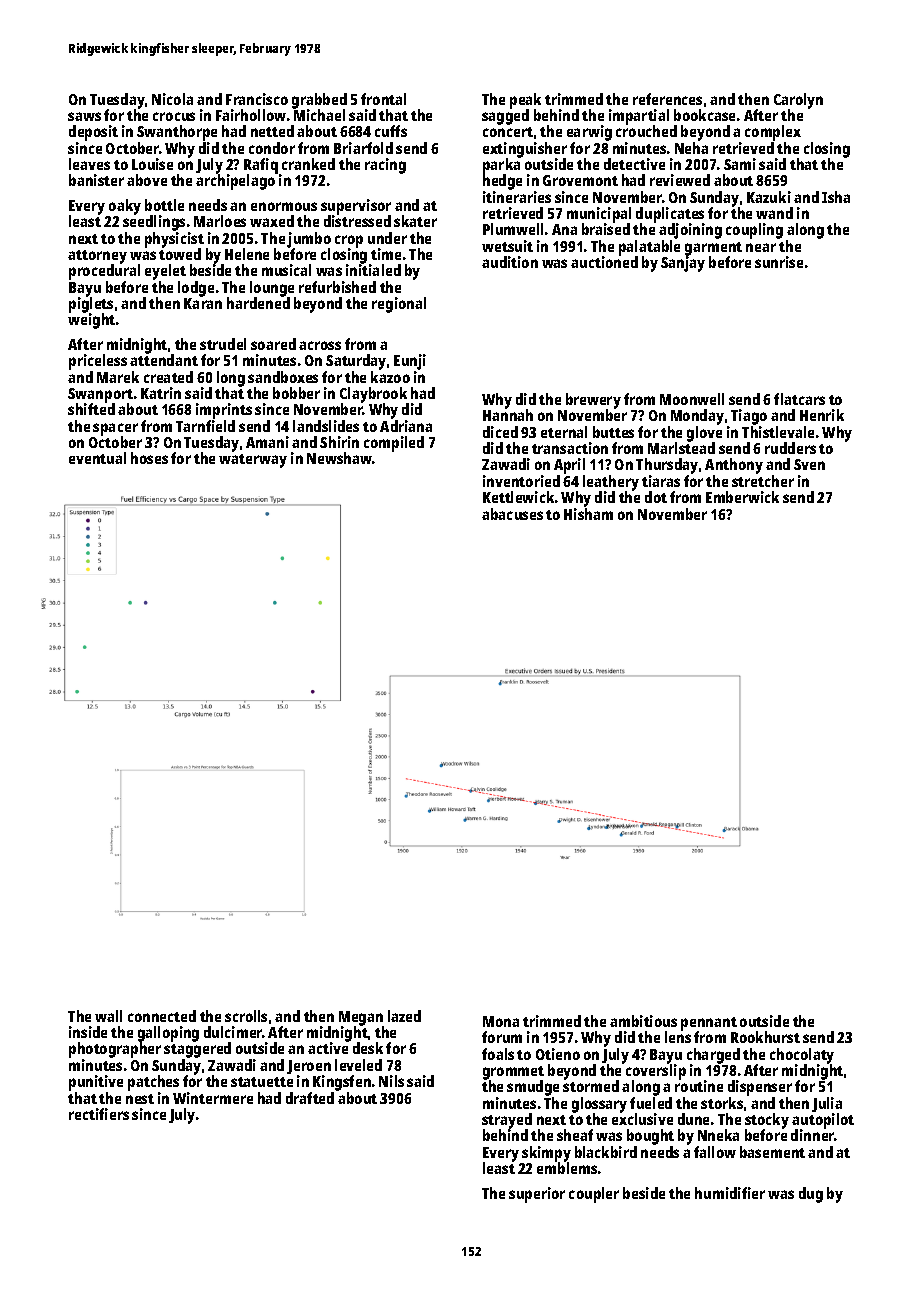 Image resolution: width=924 pixels, height=1308 pixels. I want to click on Carolyn, so click(798, 101).
